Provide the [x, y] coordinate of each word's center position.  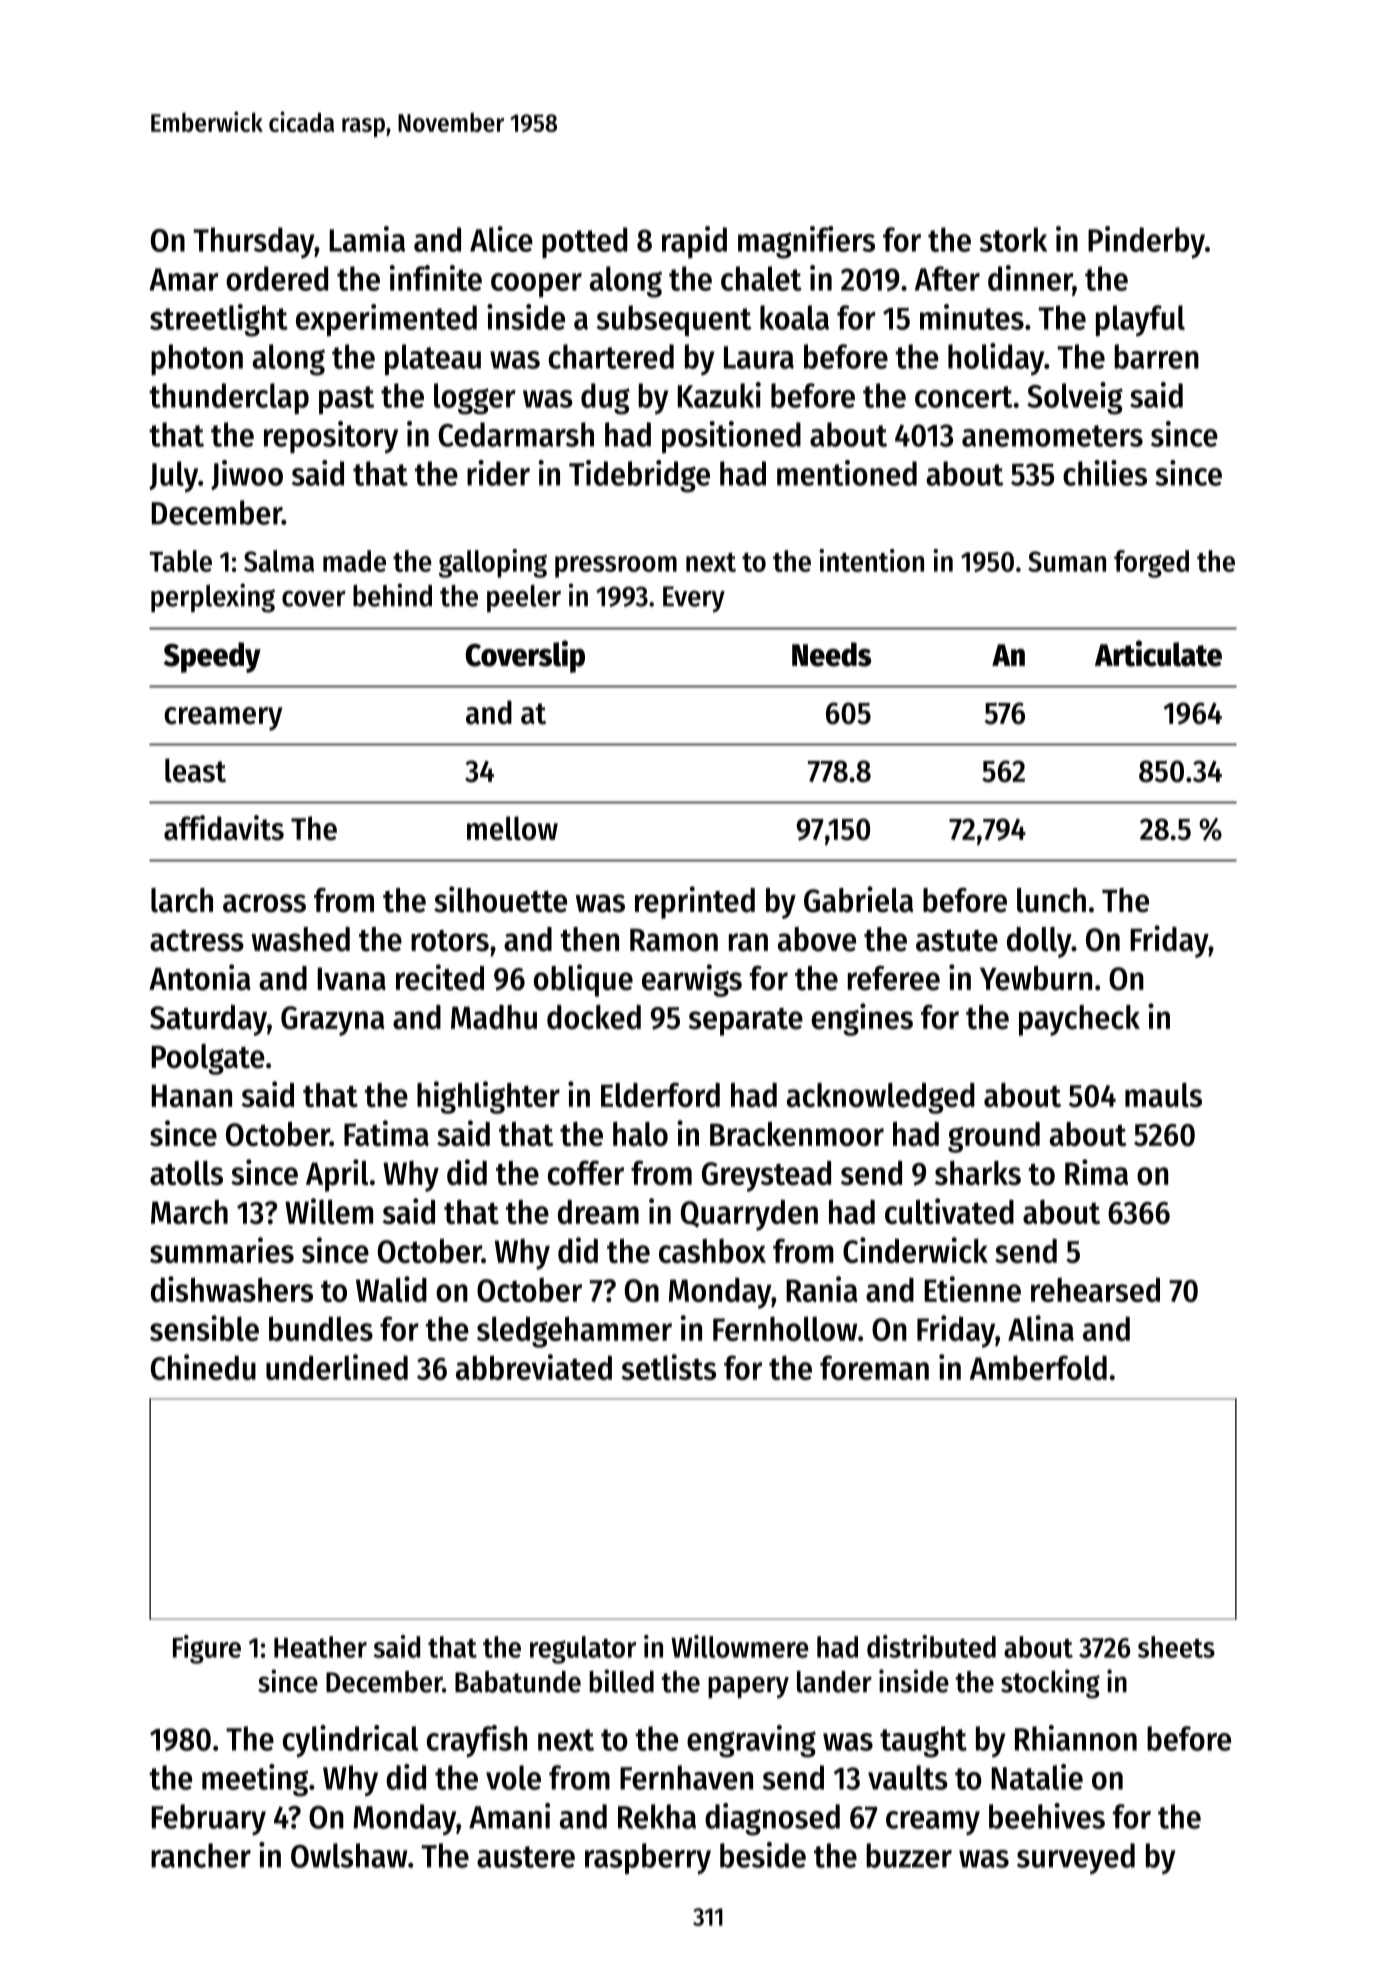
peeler [524, 599]
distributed [931, 1646]
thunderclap [229, 399]
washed [300, 939]
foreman [874, 1367]
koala [794, 317]
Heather [320, 1647]
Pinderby [1146, 242]
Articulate [1158, 653]
